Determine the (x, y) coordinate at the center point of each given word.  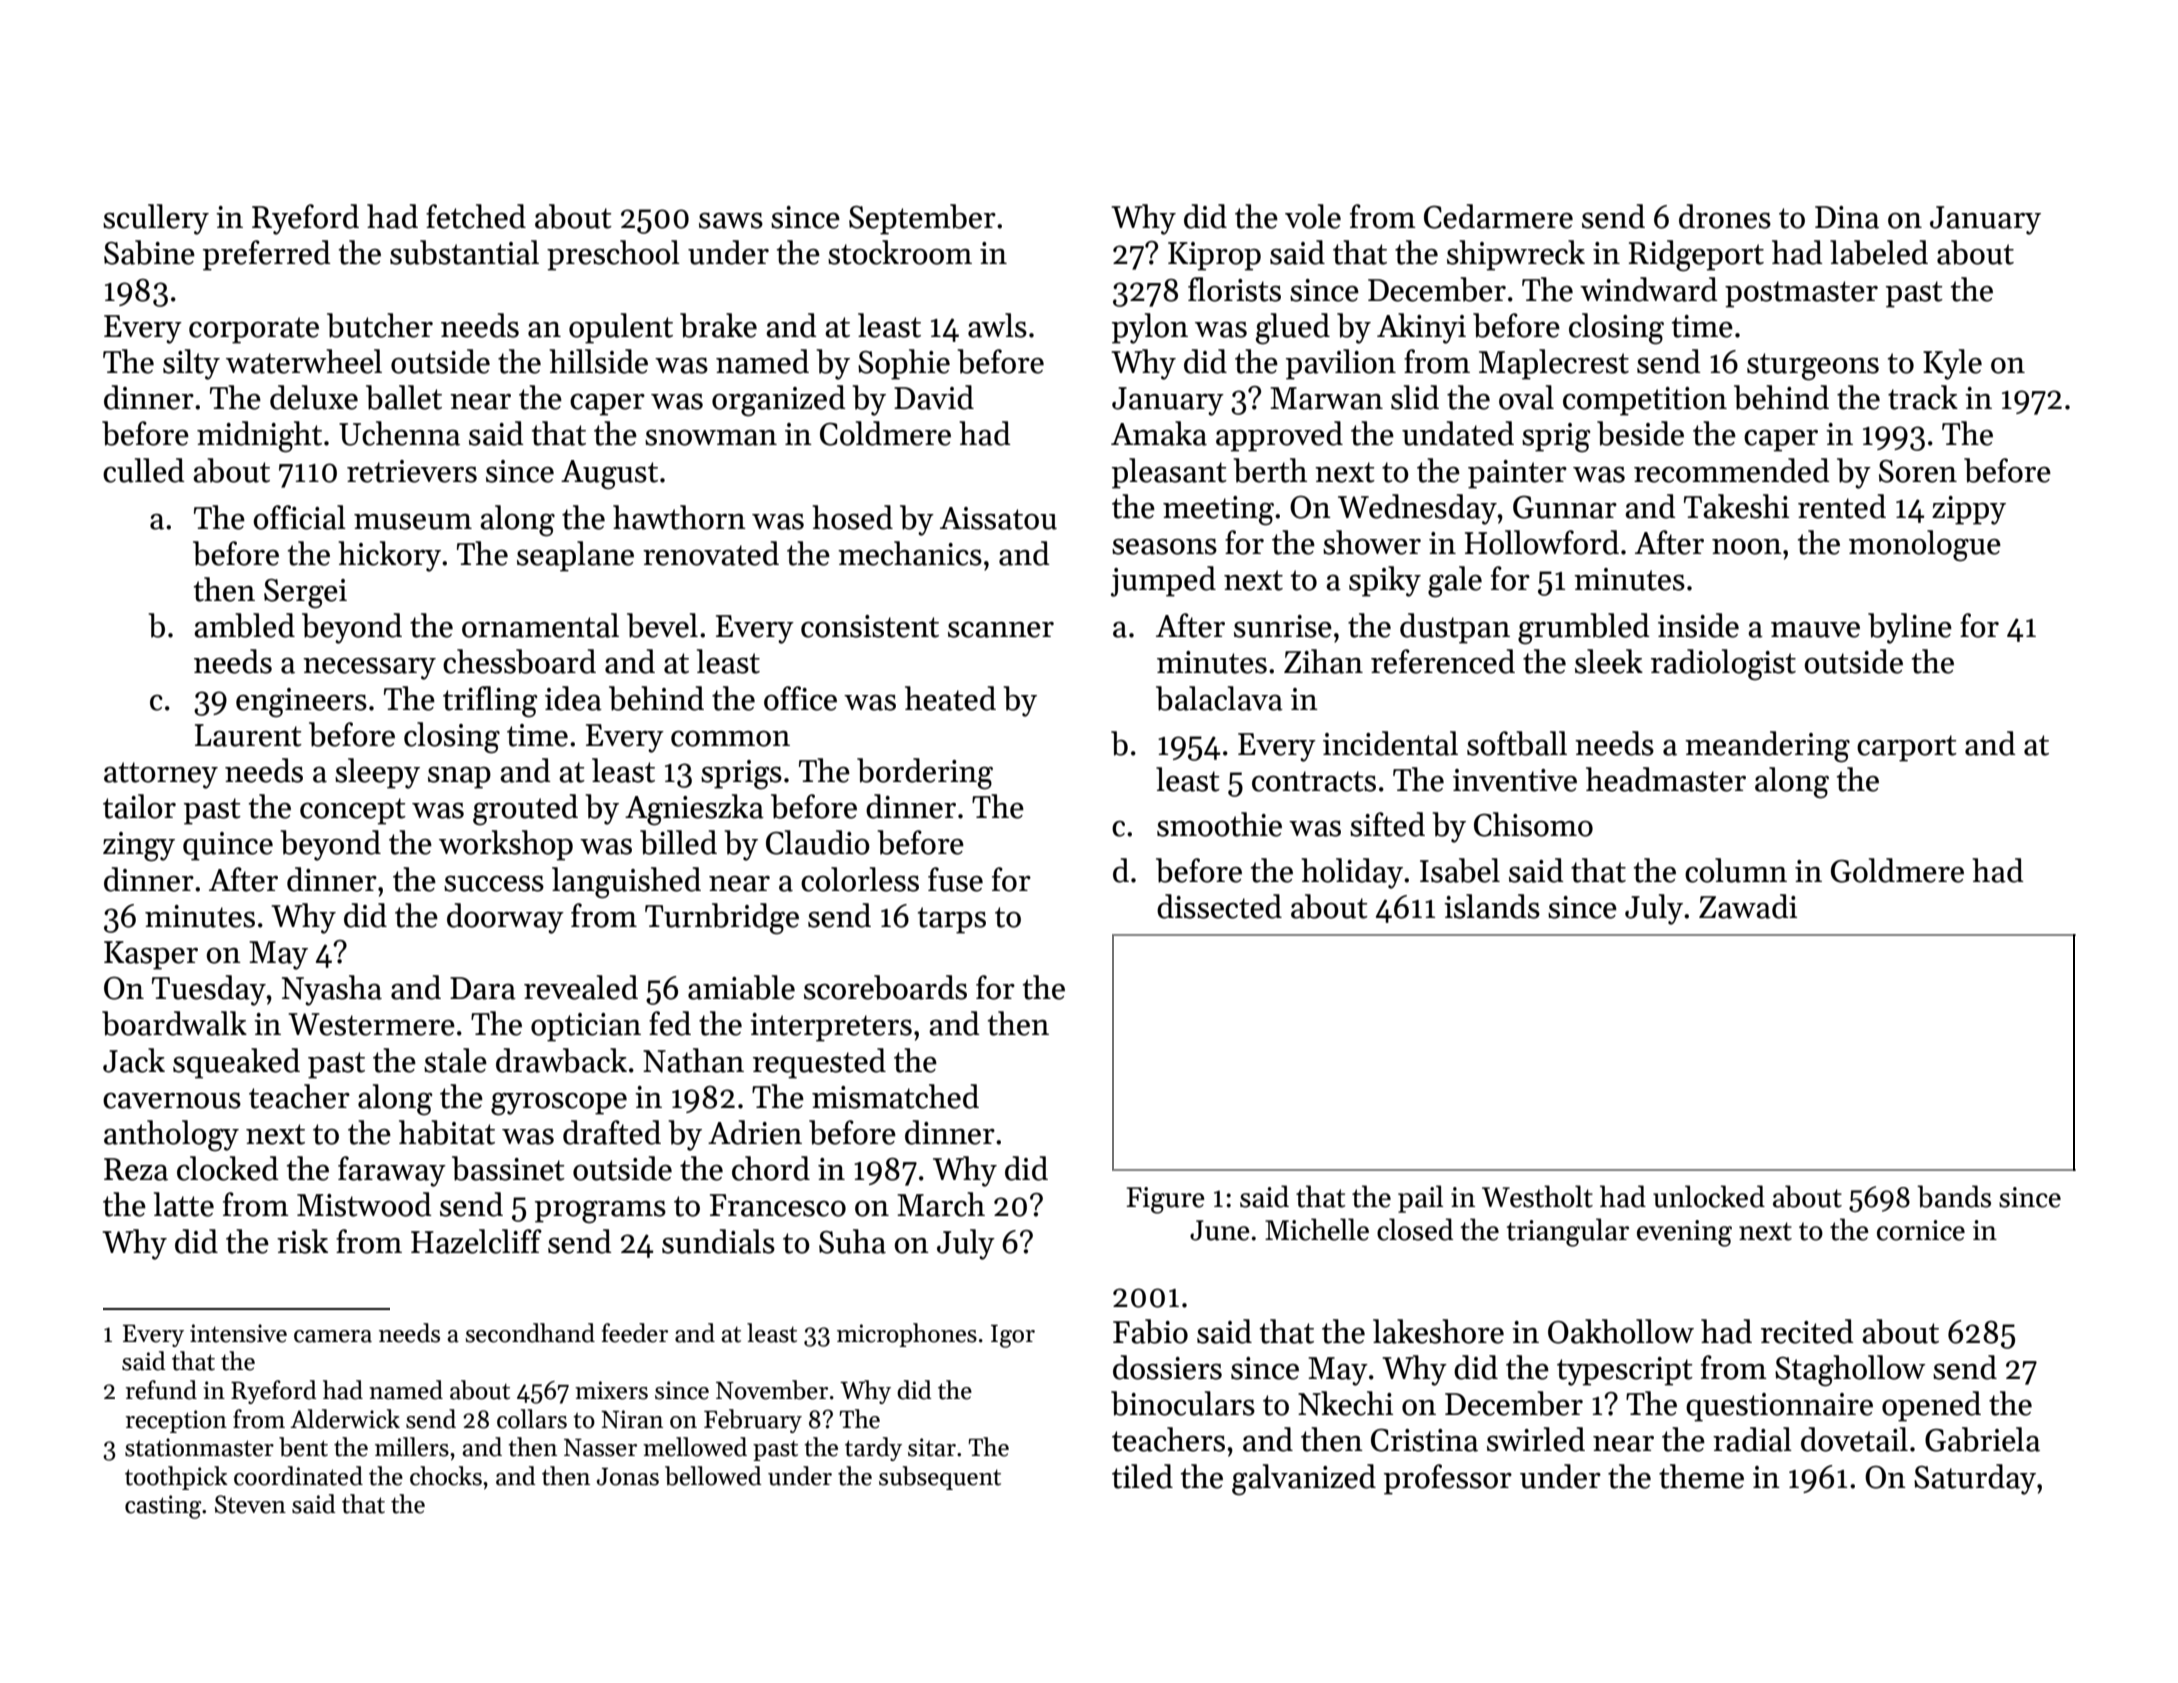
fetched (476, 216)
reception (176, 1421)
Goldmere (1897, 870)
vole (1313, 216)
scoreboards (885, 987)
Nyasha (332, 990)
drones (1725, 216)
